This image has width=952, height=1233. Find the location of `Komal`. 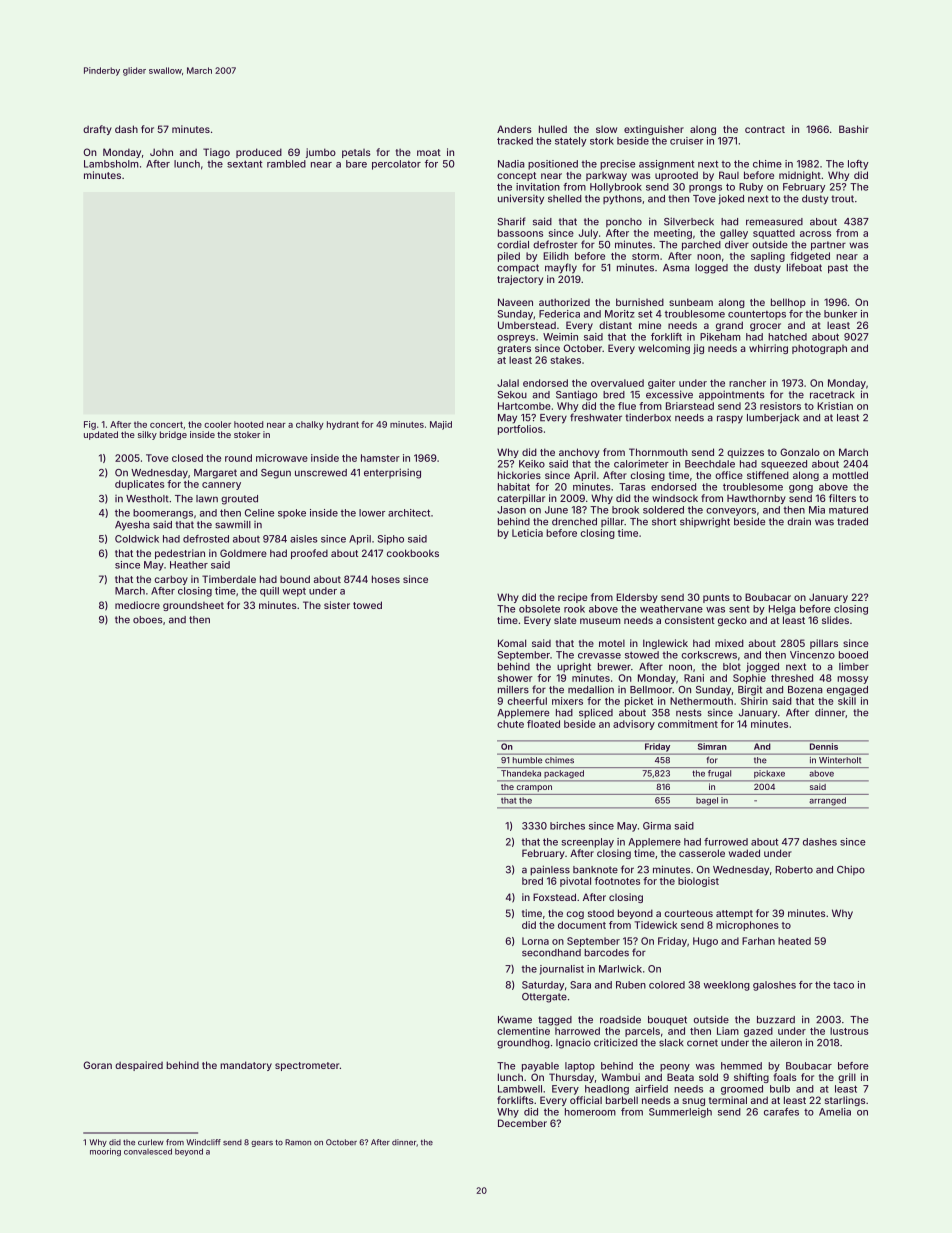

Komal is located at coordinates (512, 643).
